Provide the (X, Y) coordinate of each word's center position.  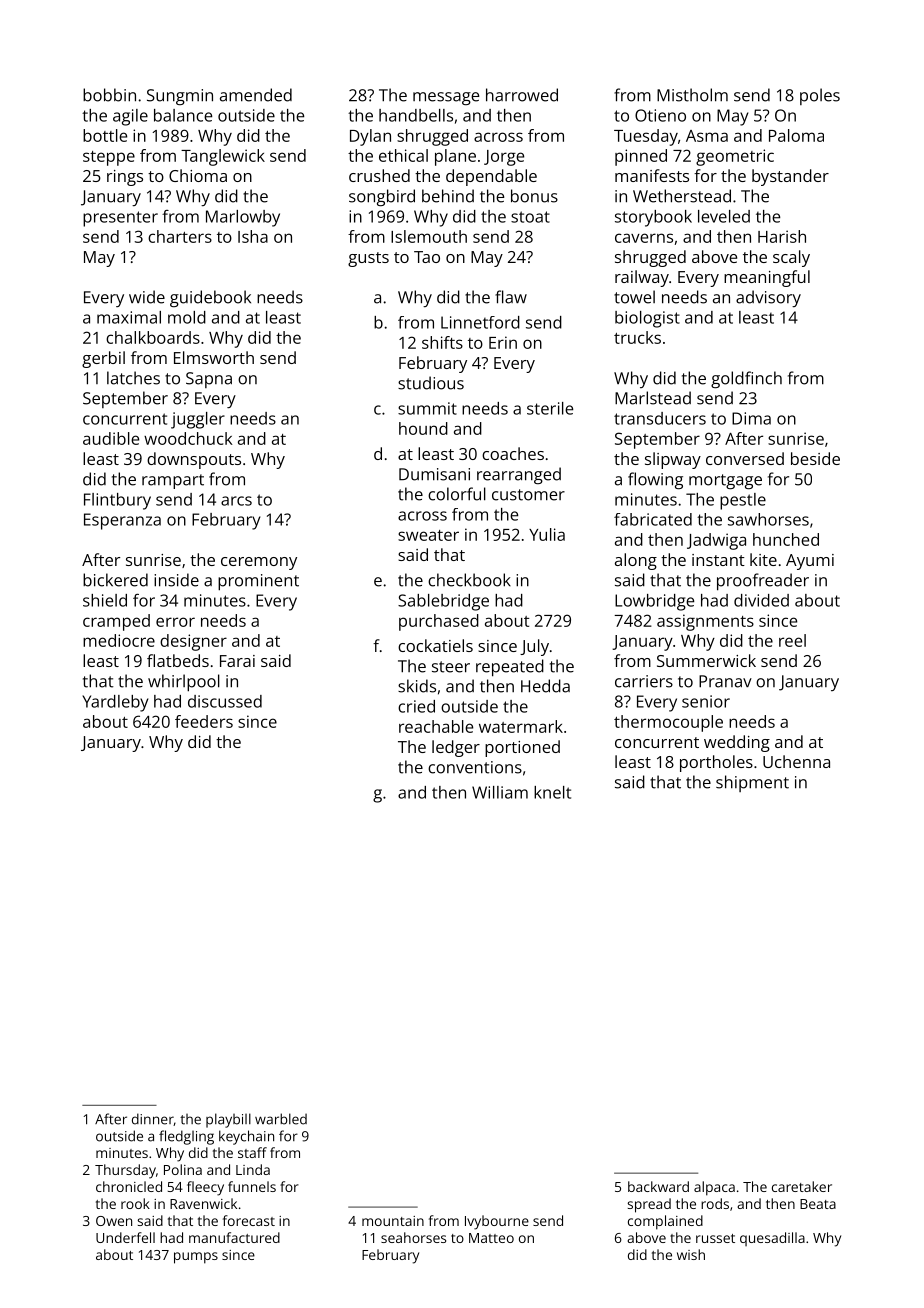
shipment (752, 783)
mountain (393, 1221)
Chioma (198, 175)
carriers (644, 681)
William (500, 792)
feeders (204, 721)
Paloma (796, 135)
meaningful (767, 278)
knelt (552, 792)
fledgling (186, 1137)
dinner (153, 1119)
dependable (491, 177)
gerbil (103, 359)
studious (431, 383)
